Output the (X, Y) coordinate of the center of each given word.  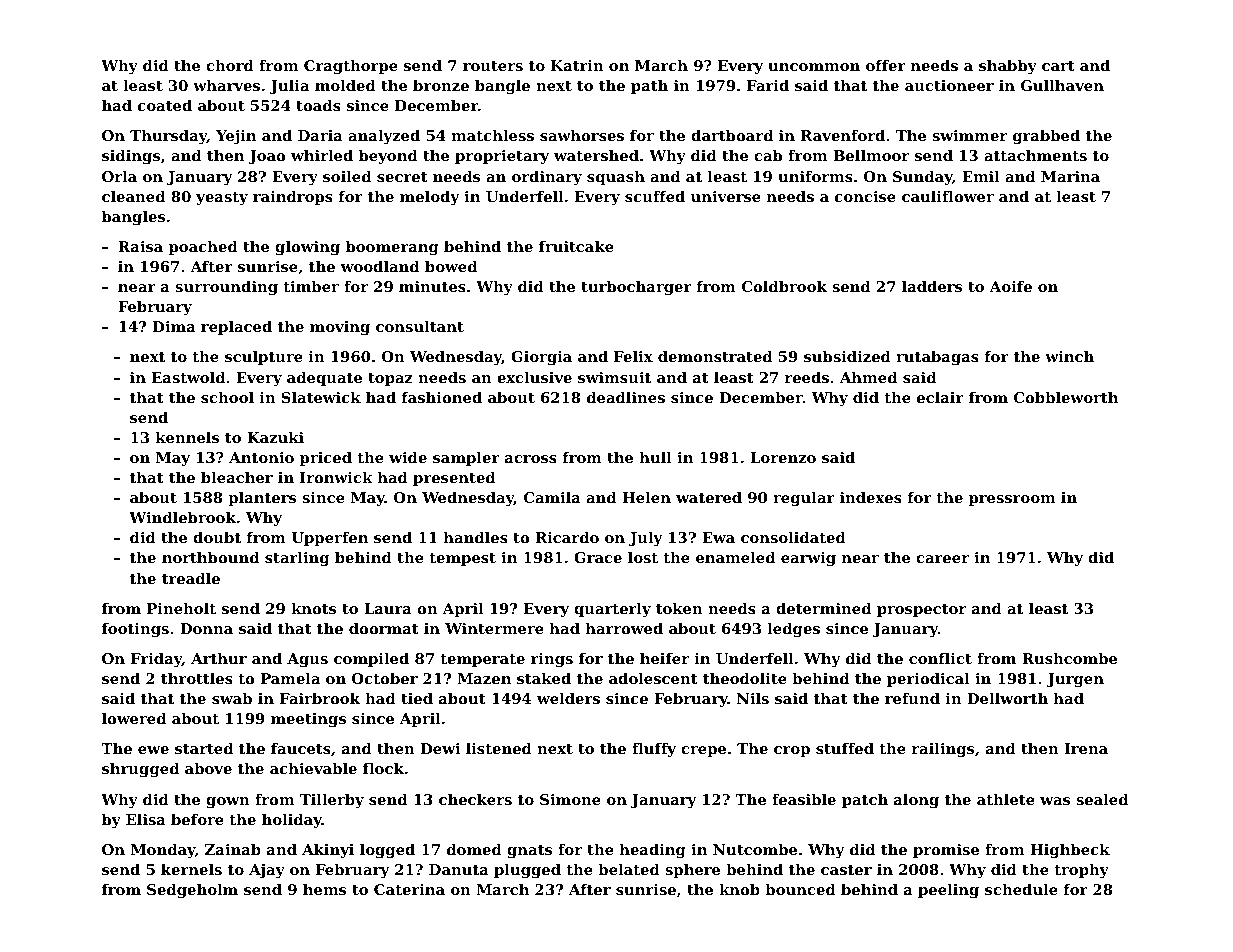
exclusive (534, 377)
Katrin (577, 65)
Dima (174, 326)
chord (230, 65)
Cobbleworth (1066, 397)
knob (739, 889)
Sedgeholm (192, 891)
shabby (1008, 67)
